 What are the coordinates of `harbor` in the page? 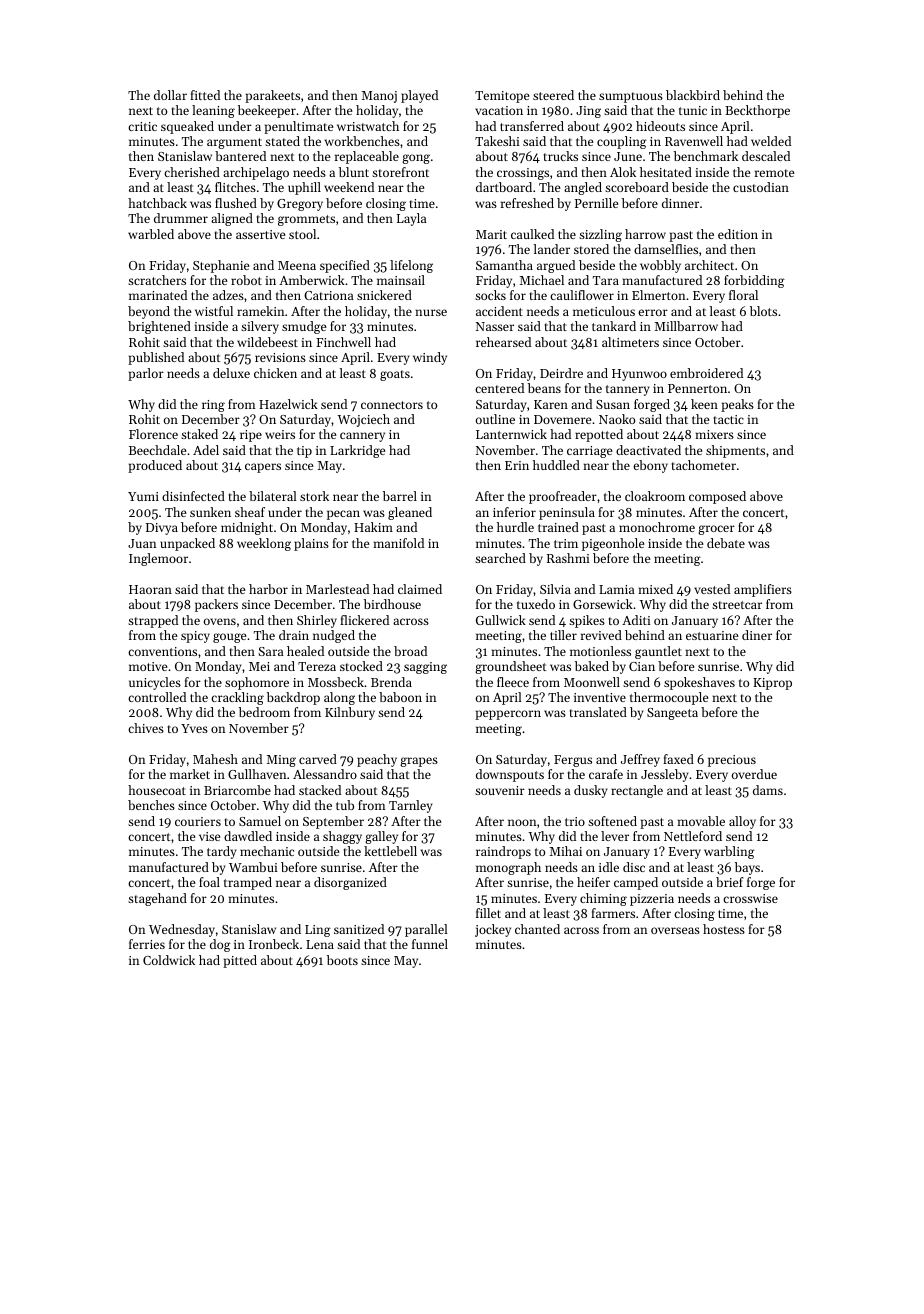 It's located at (268, 589).
